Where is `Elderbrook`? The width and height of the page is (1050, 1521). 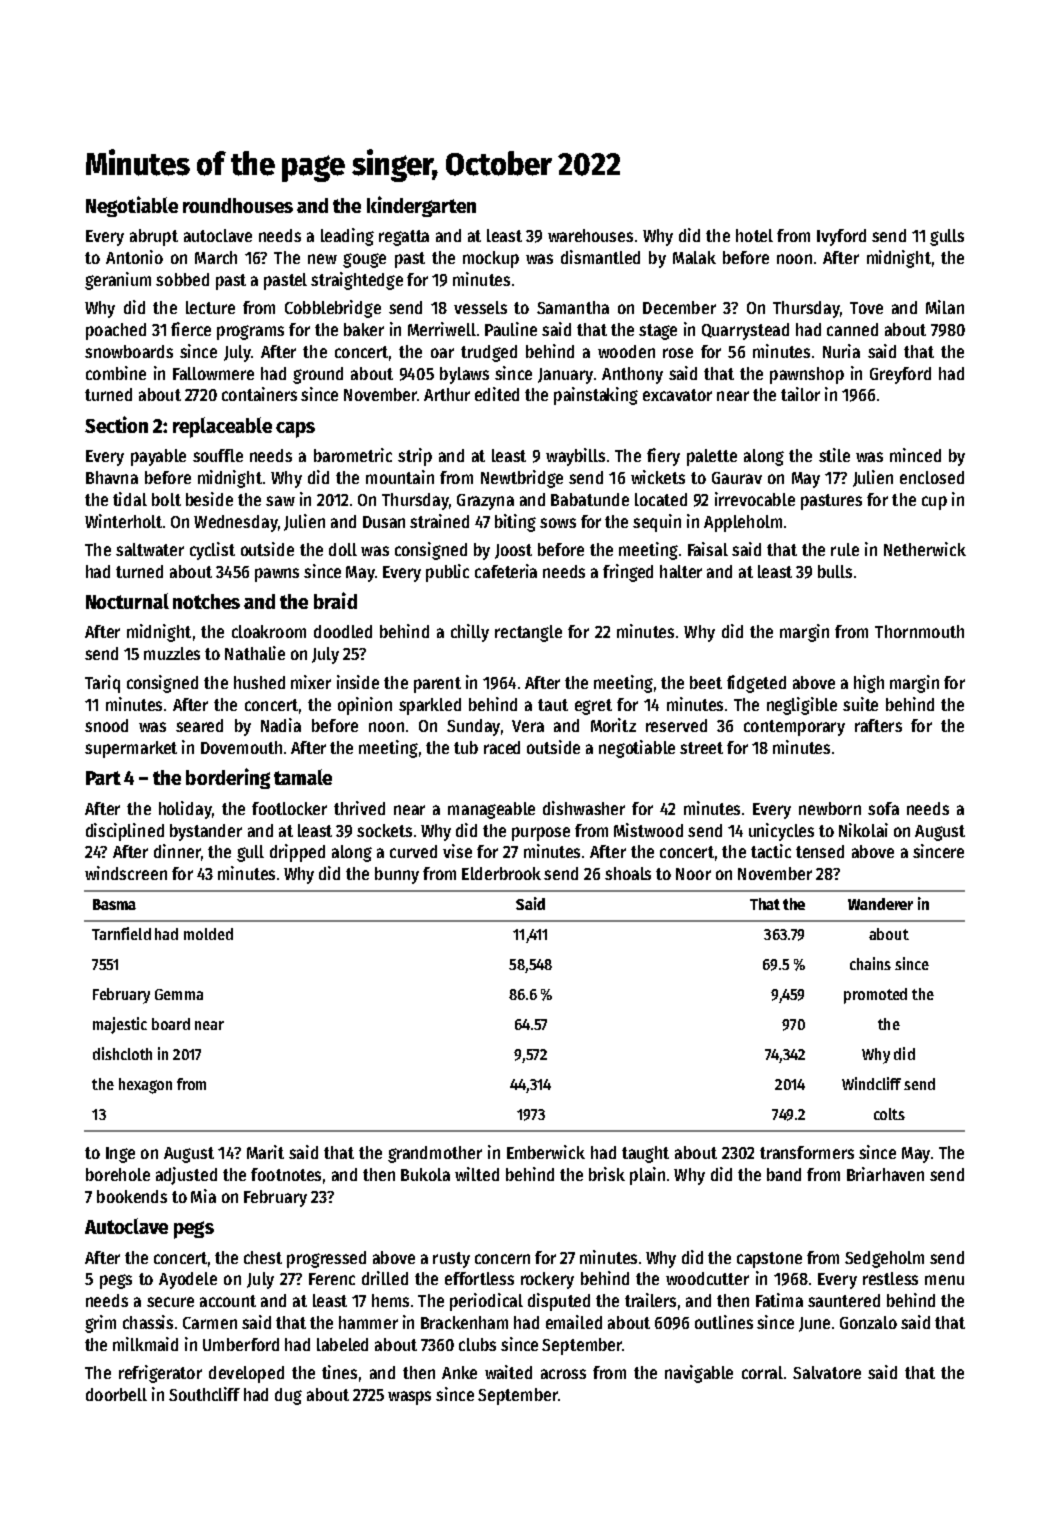
Elderbrook is located at coordinates (501, 873).
